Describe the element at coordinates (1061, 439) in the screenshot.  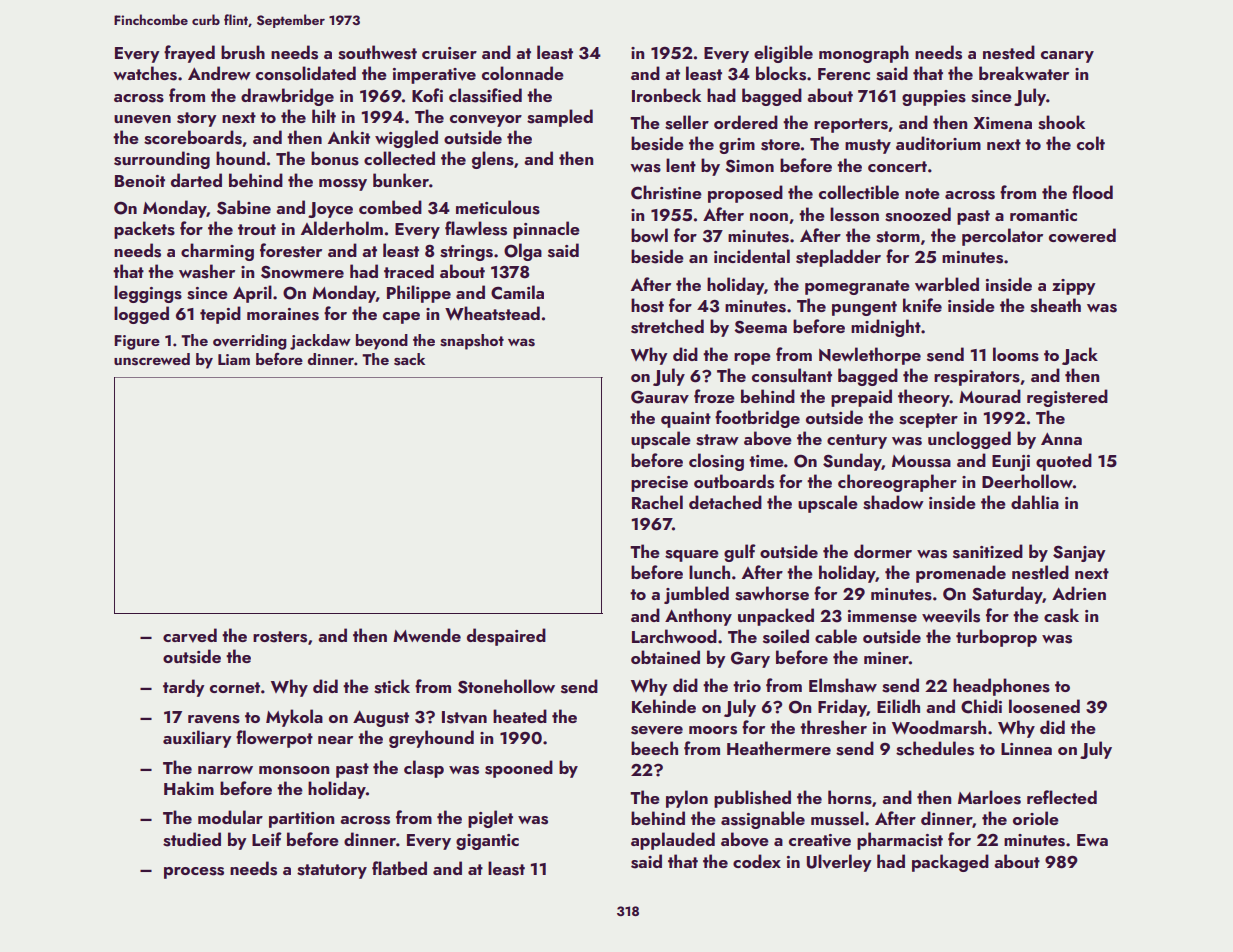
I see `Anna` at that location.
